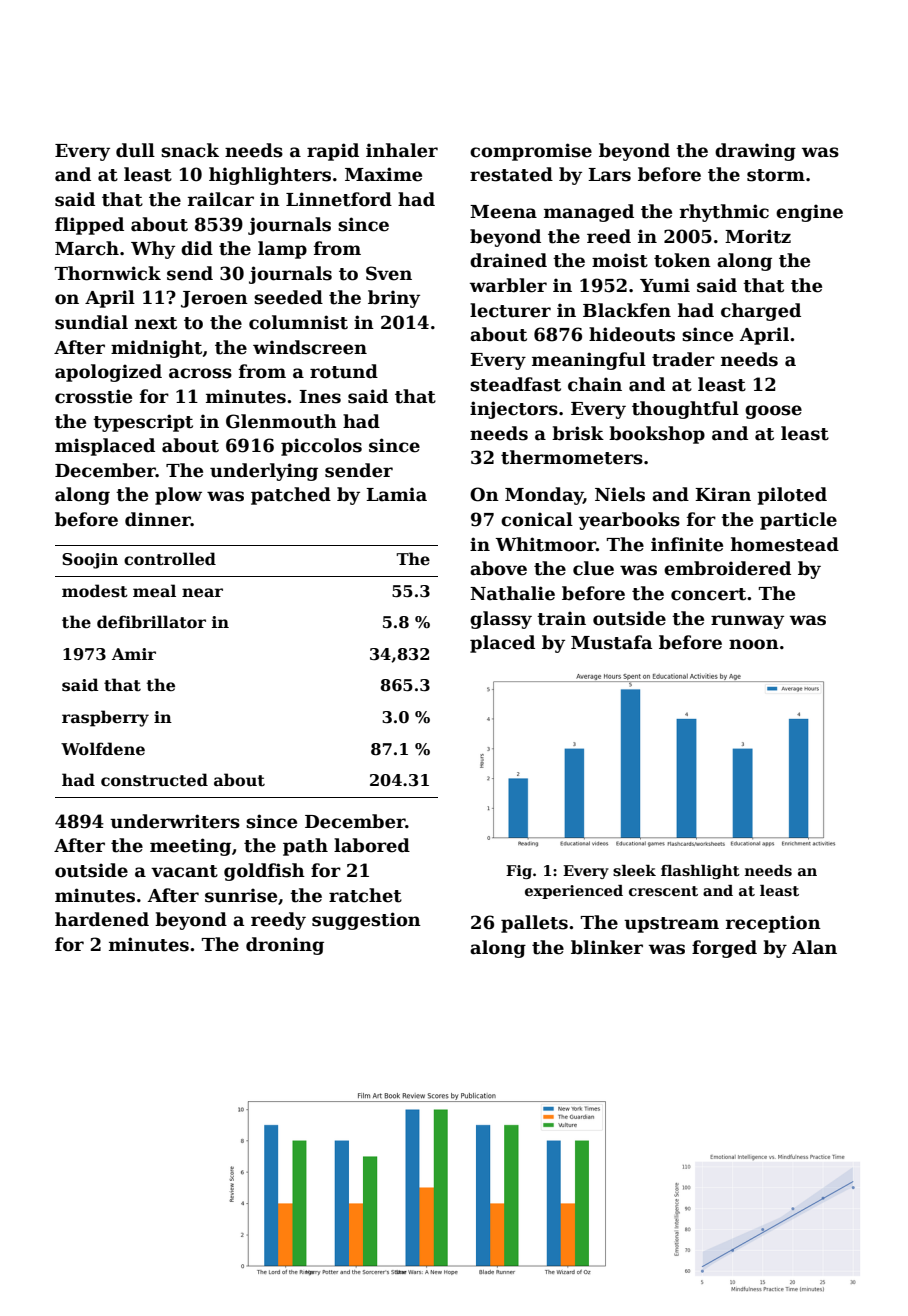 This screenshot has height=1316, width=908. Describe the element at coordinates (344, 371) in the screenshot. I see `rotund` at that location.
